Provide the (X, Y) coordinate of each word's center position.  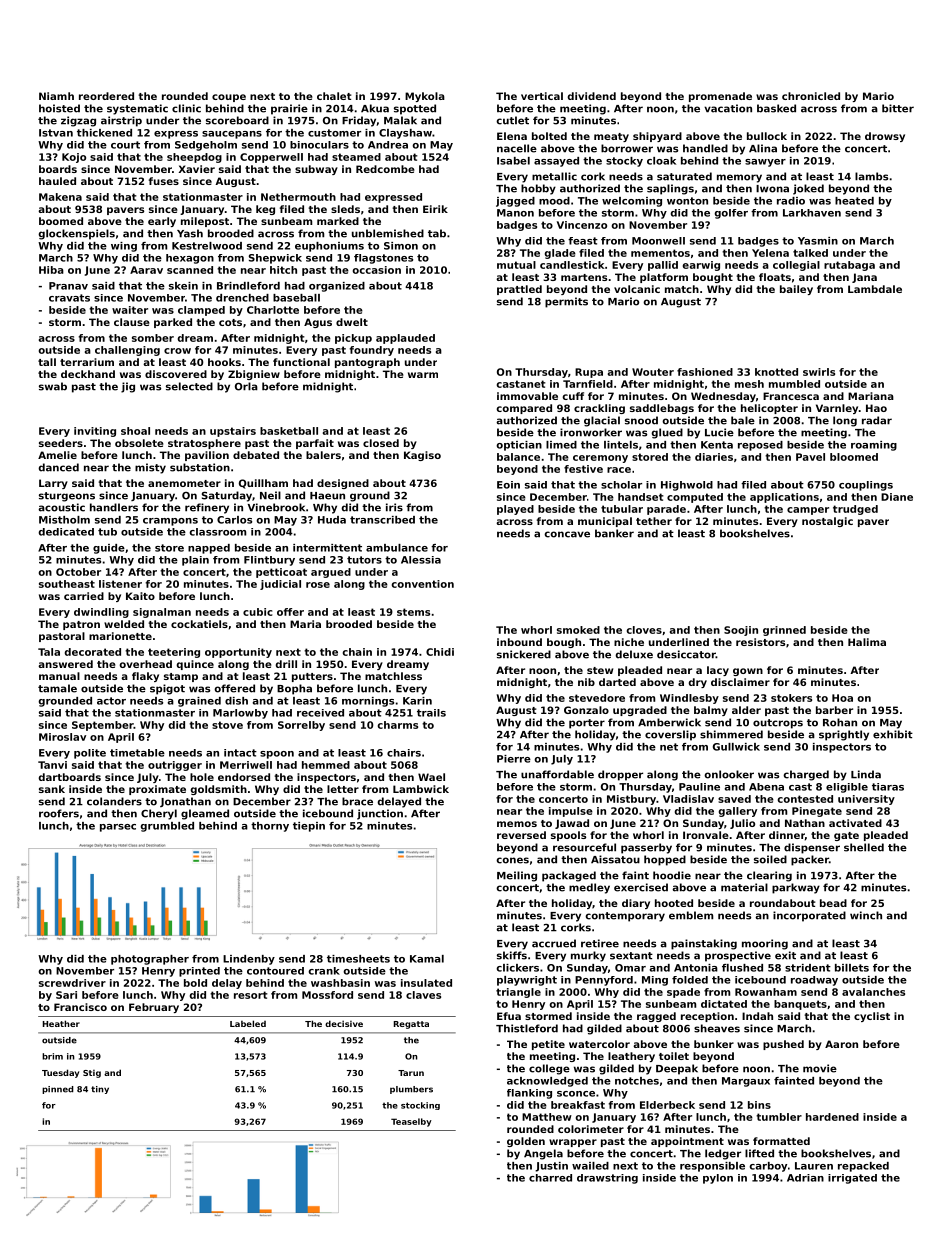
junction (380, 814)
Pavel (810, 457)
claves (423, 995)
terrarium (87, 362)
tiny (100, 1090)
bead (833, 903)
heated (854, 201)
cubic (257, 612)
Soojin (741, 631)
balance (518, 457)
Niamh (56, 96)
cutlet (512, 120)
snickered (524, 654)
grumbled (167, 827)
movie (820, 1068)
